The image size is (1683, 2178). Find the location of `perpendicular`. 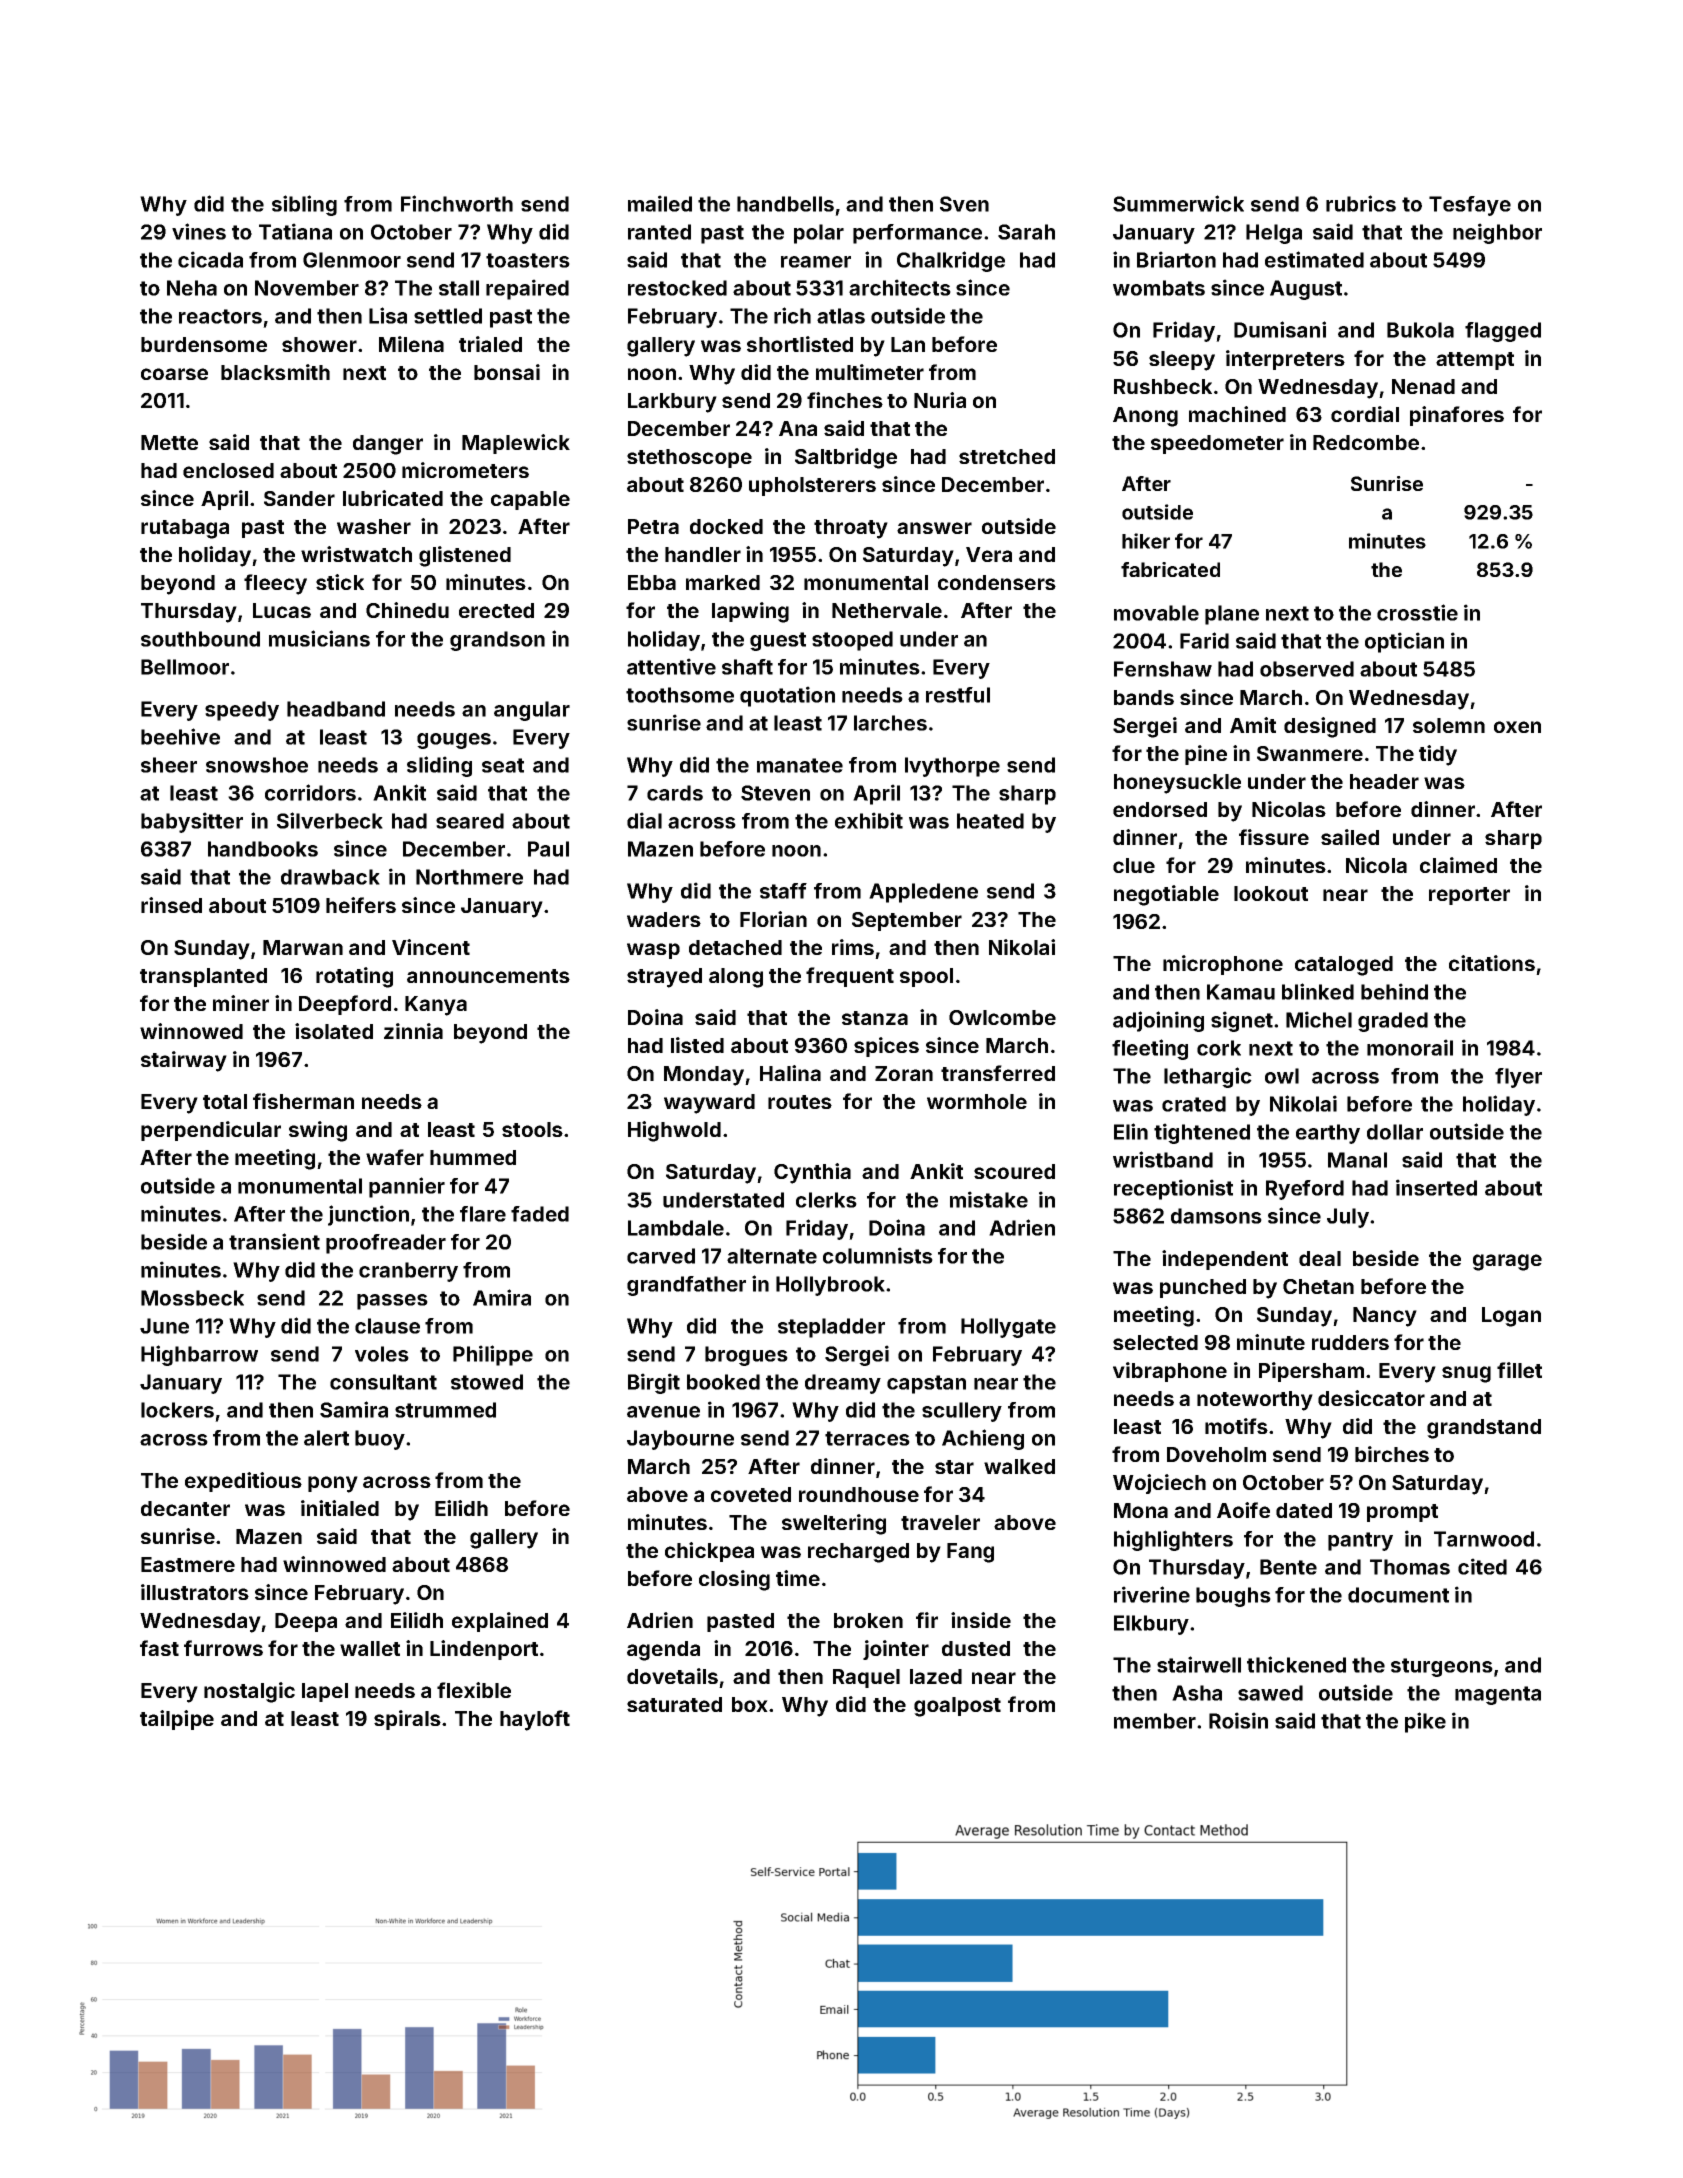

perpendicular is located at coordinates (211, 1131).
